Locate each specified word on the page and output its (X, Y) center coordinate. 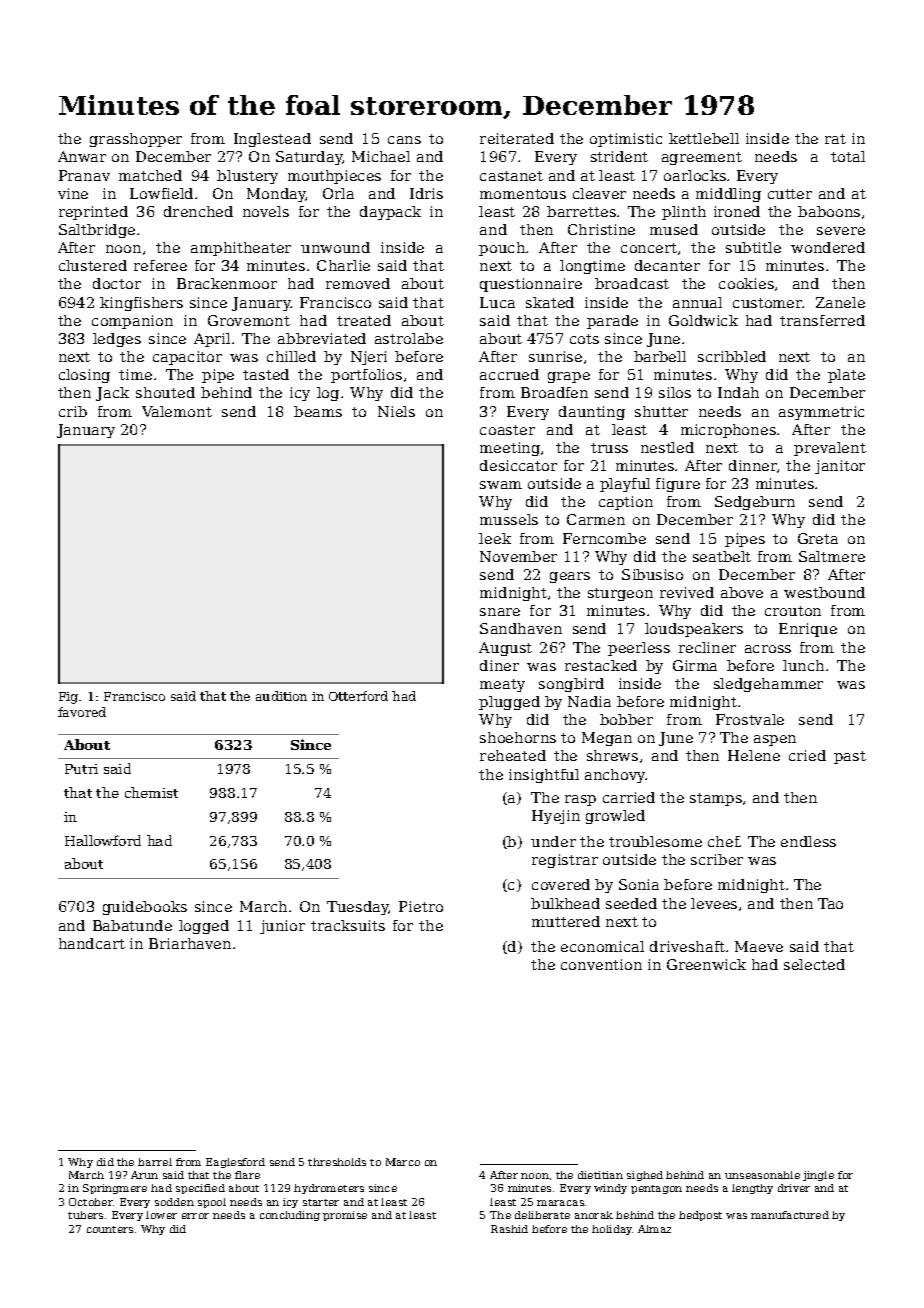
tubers (85, 1215)
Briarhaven (190, 943)
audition (281, 696)
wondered (828, 247)
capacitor (187, 358)
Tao (830, 903)
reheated (513, 755)
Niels (396, 411)
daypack (390, 213)
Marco (403, 1162)
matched (150, 175)
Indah (738, 392)
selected (814, 964)
